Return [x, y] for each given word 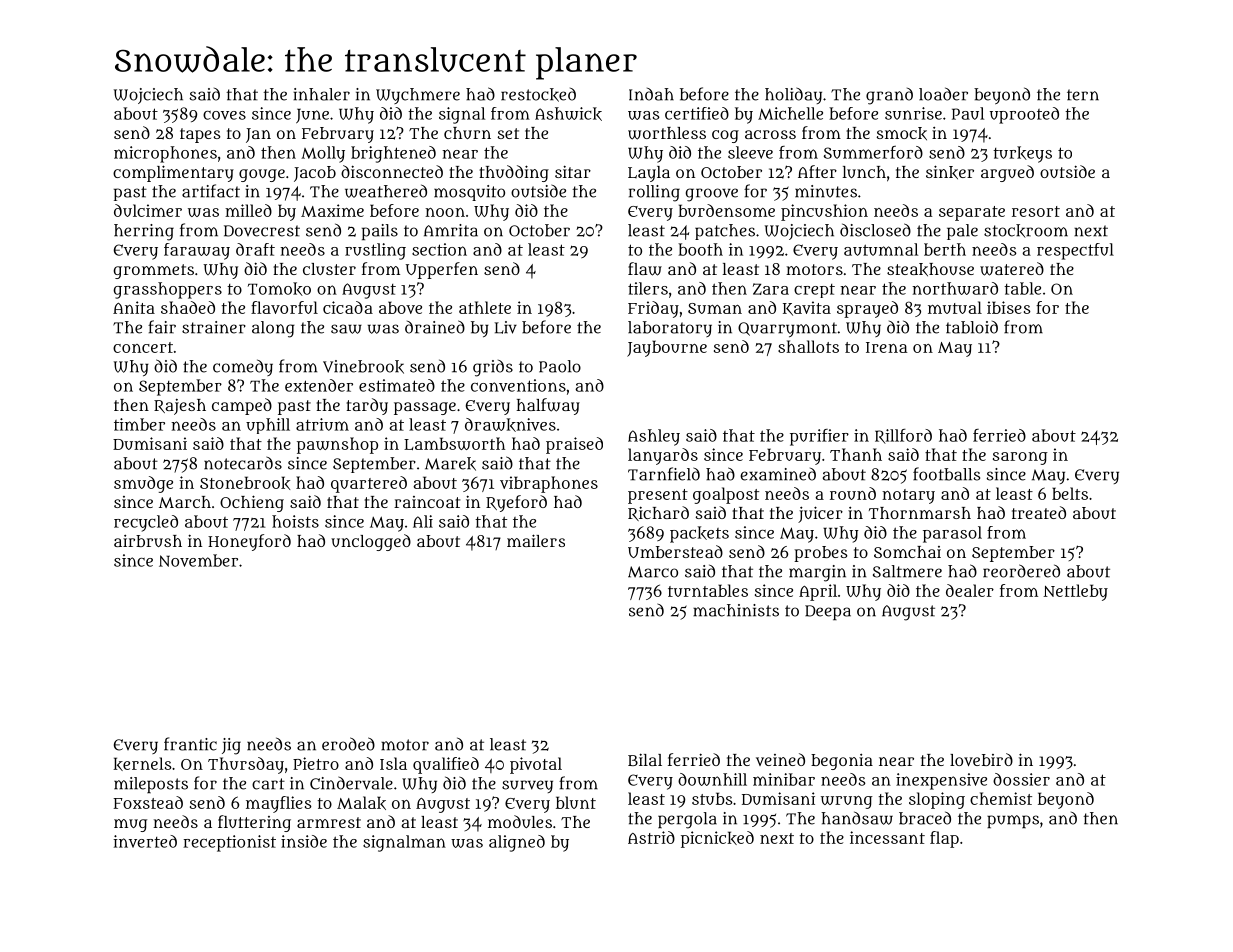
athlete [485, 307]
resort [1036, 211]
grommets [154, 271]
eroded [348, 744]
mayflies [279, 804]
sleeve [750, 152]
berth [945, 249]
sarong [1020, 458]
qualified [446, 765]
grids [493, 368]
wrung [847, 802]
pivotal [536, 765]
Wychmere [418, 96]
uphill [268, 426]
